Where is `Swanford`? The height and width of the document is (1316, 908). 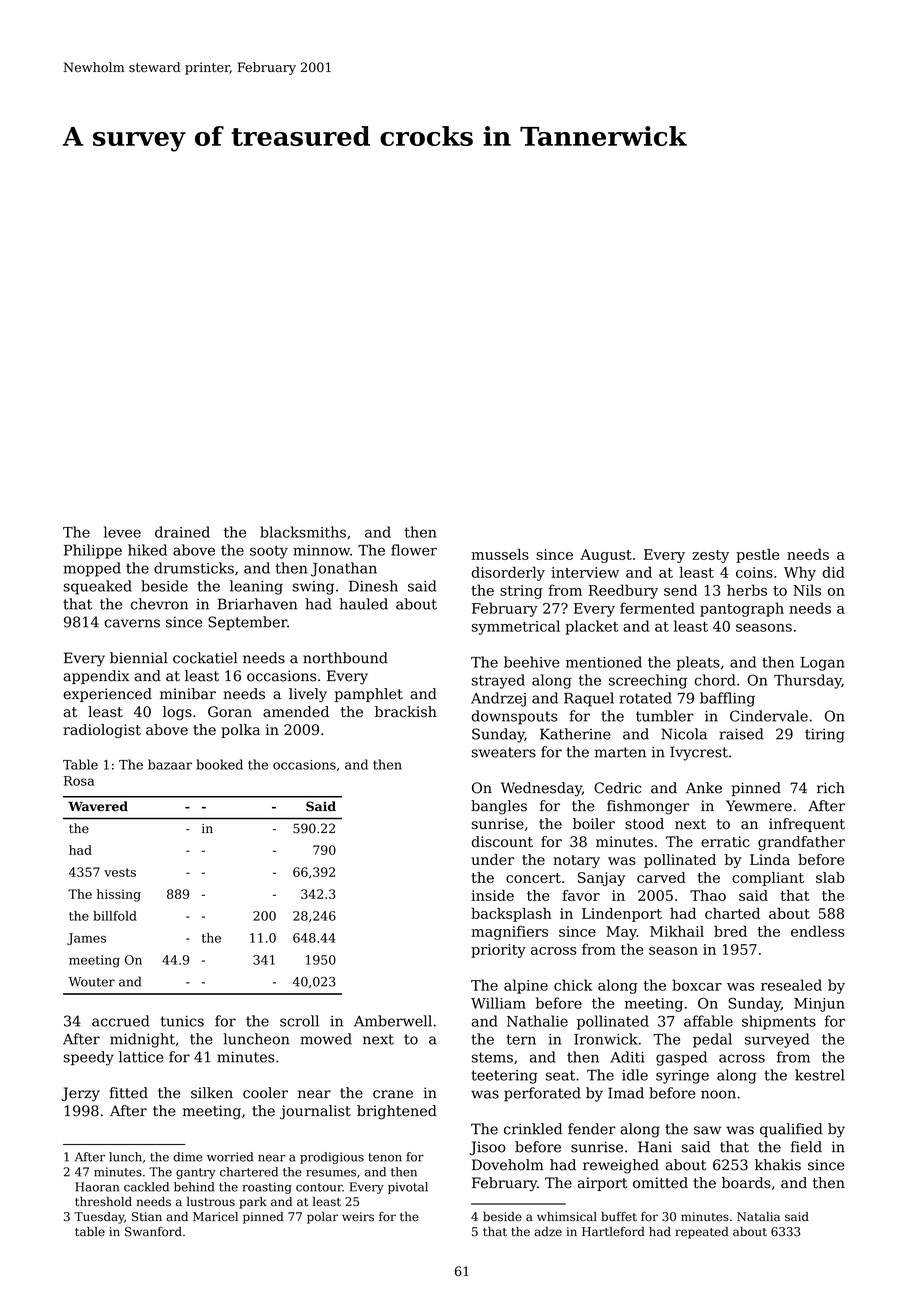 Swanford is located at coordinates (153, 1232).
